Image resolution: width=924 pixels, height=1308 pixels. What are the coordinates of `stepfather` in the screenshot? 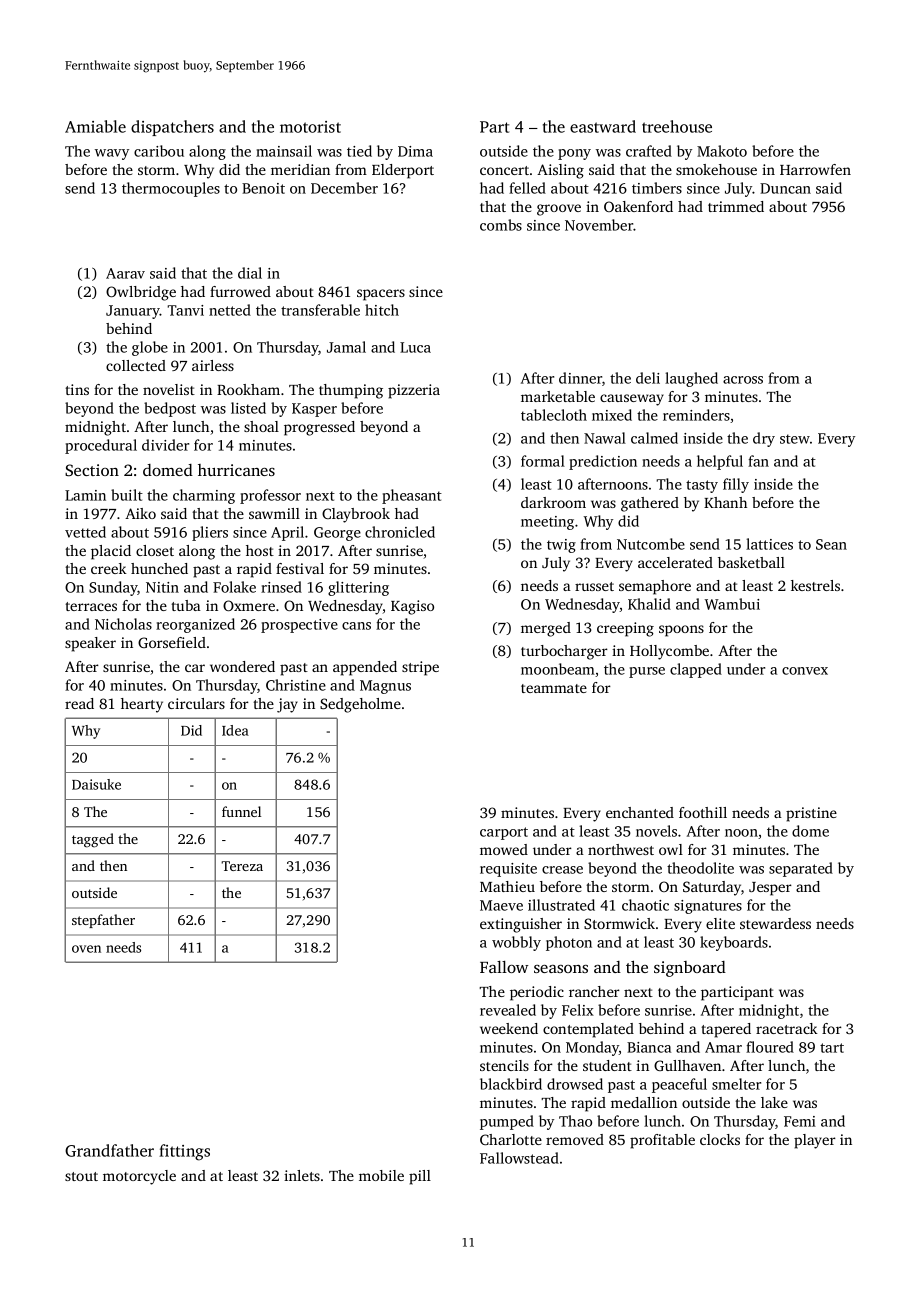 It's located at (103, 921).
